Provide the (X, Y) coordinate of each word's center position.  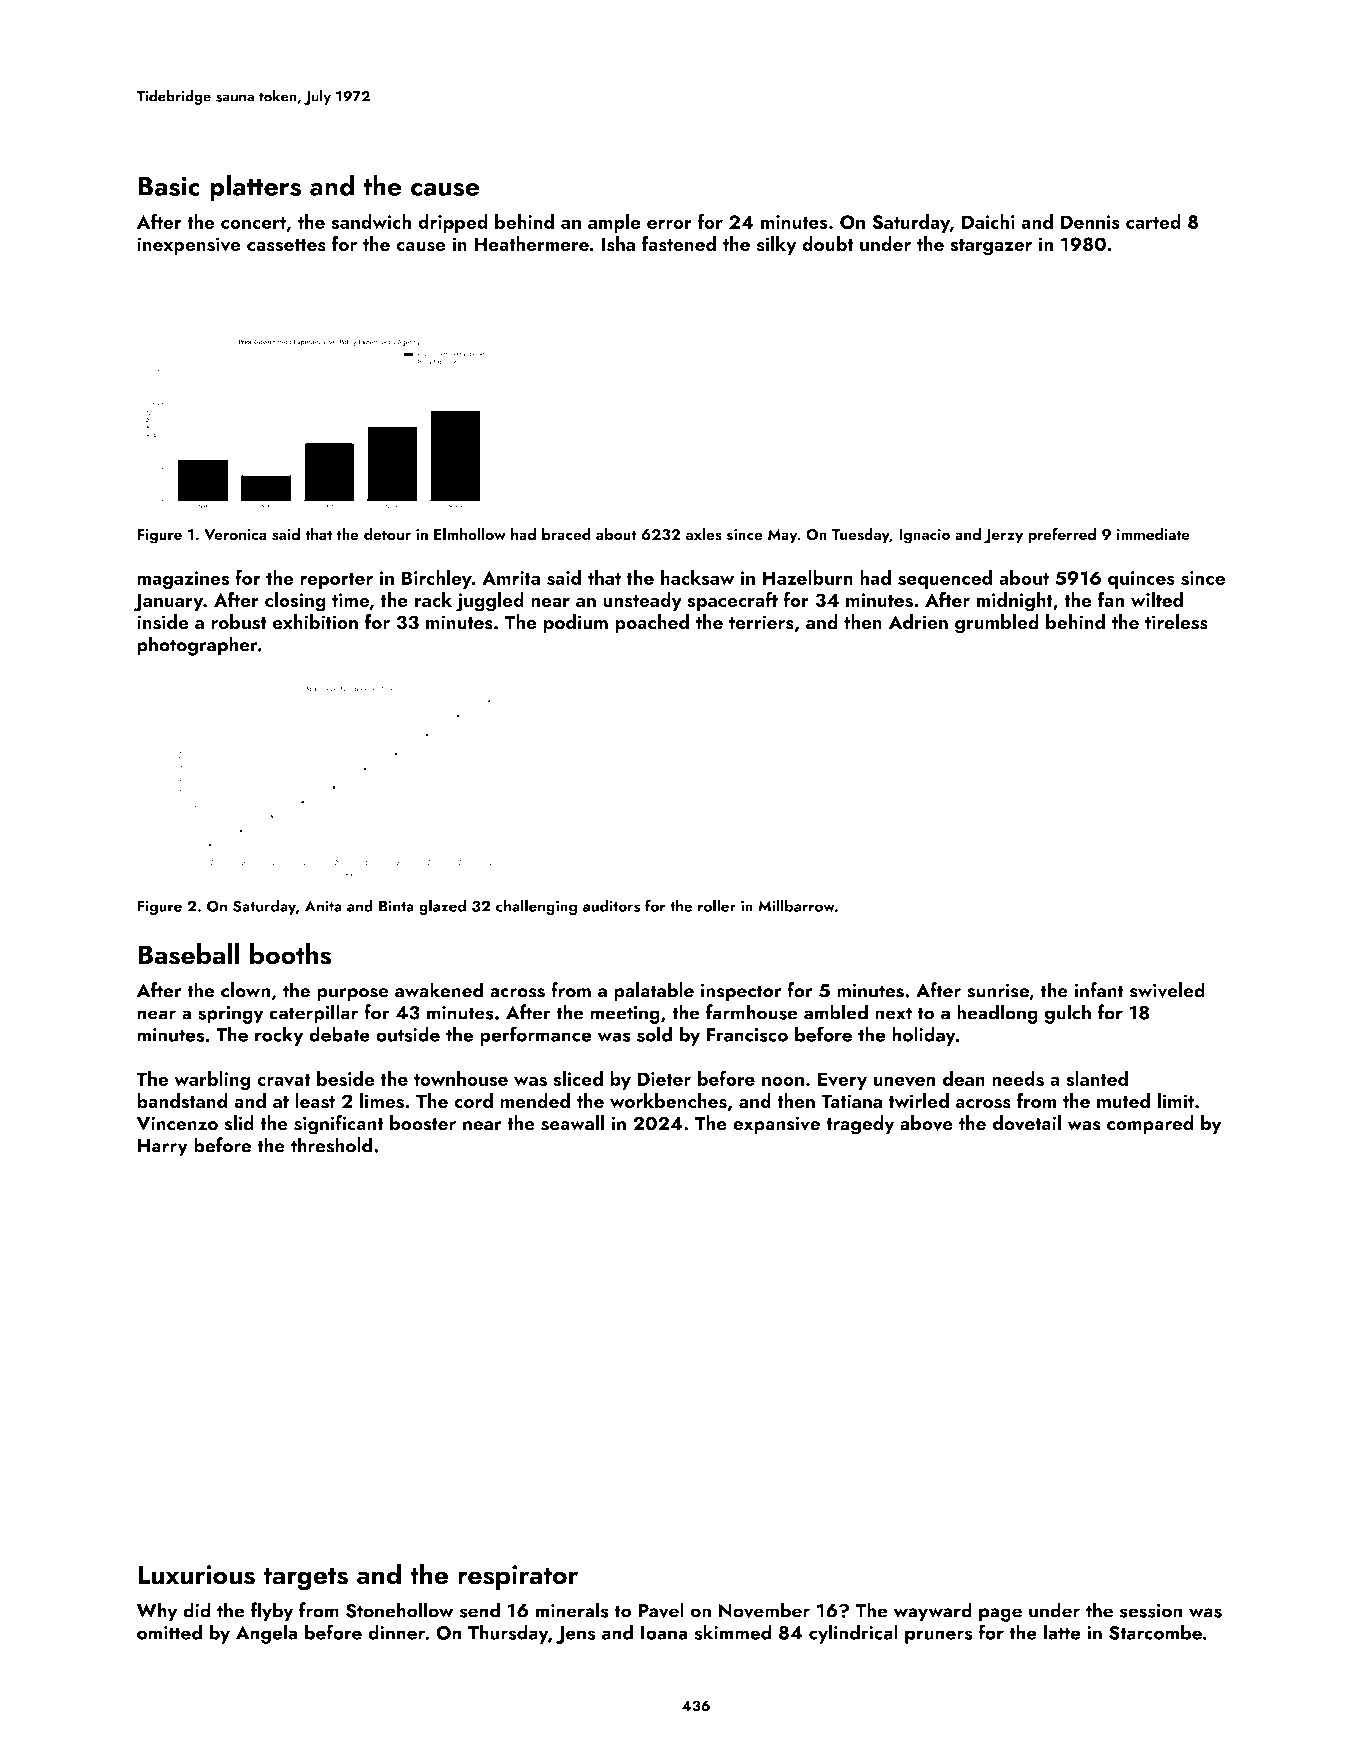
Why (157, 1612)
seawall (572, 1123)
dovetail (1026, 1123)
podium (575, 624)
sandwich (371, 221)
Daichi (988, 221)
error (669, 224)
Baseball (189, 954)
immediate (1153, 534)
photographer (197, 646)
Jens (575, 1635)
